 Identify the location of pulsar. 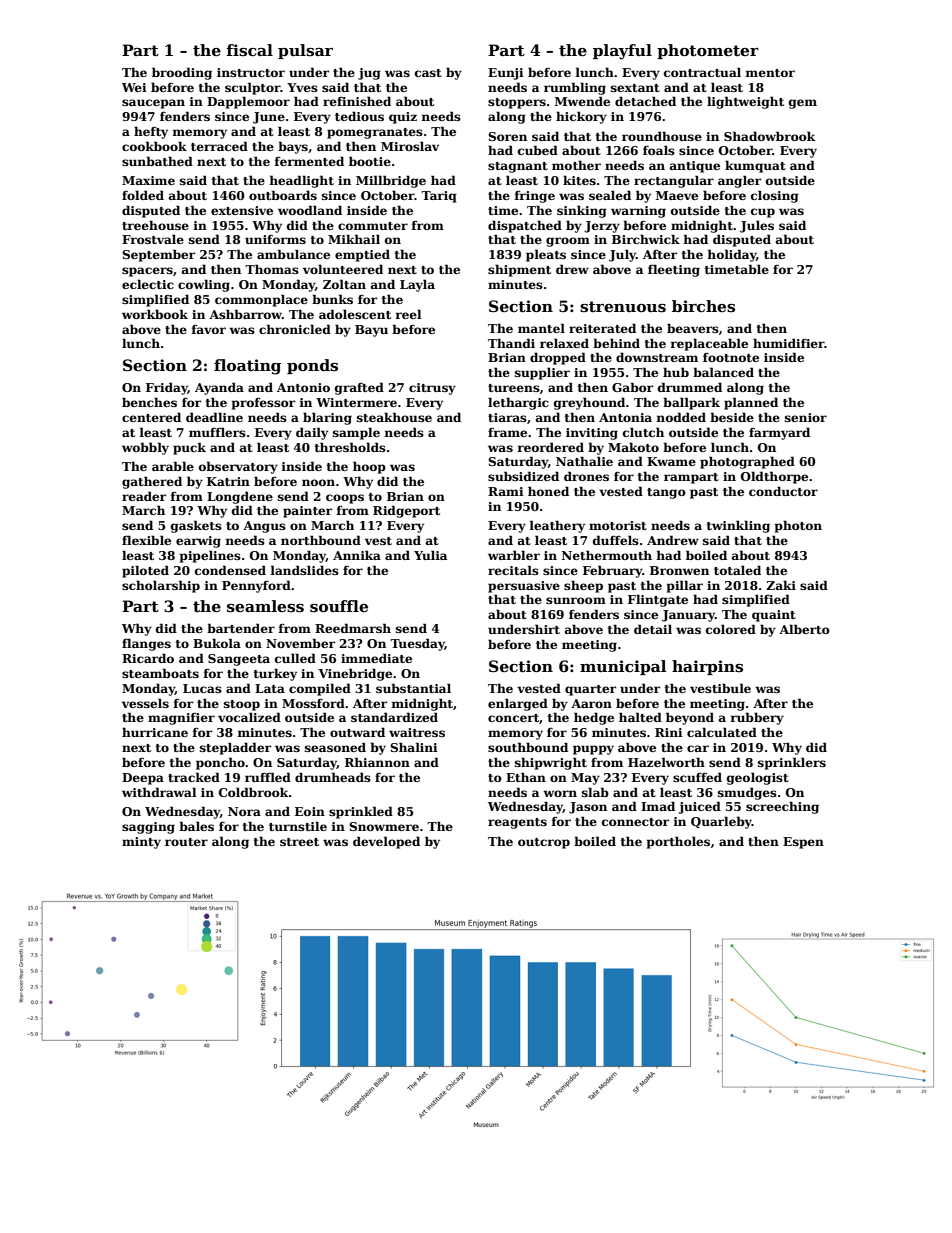
(305, 51).
